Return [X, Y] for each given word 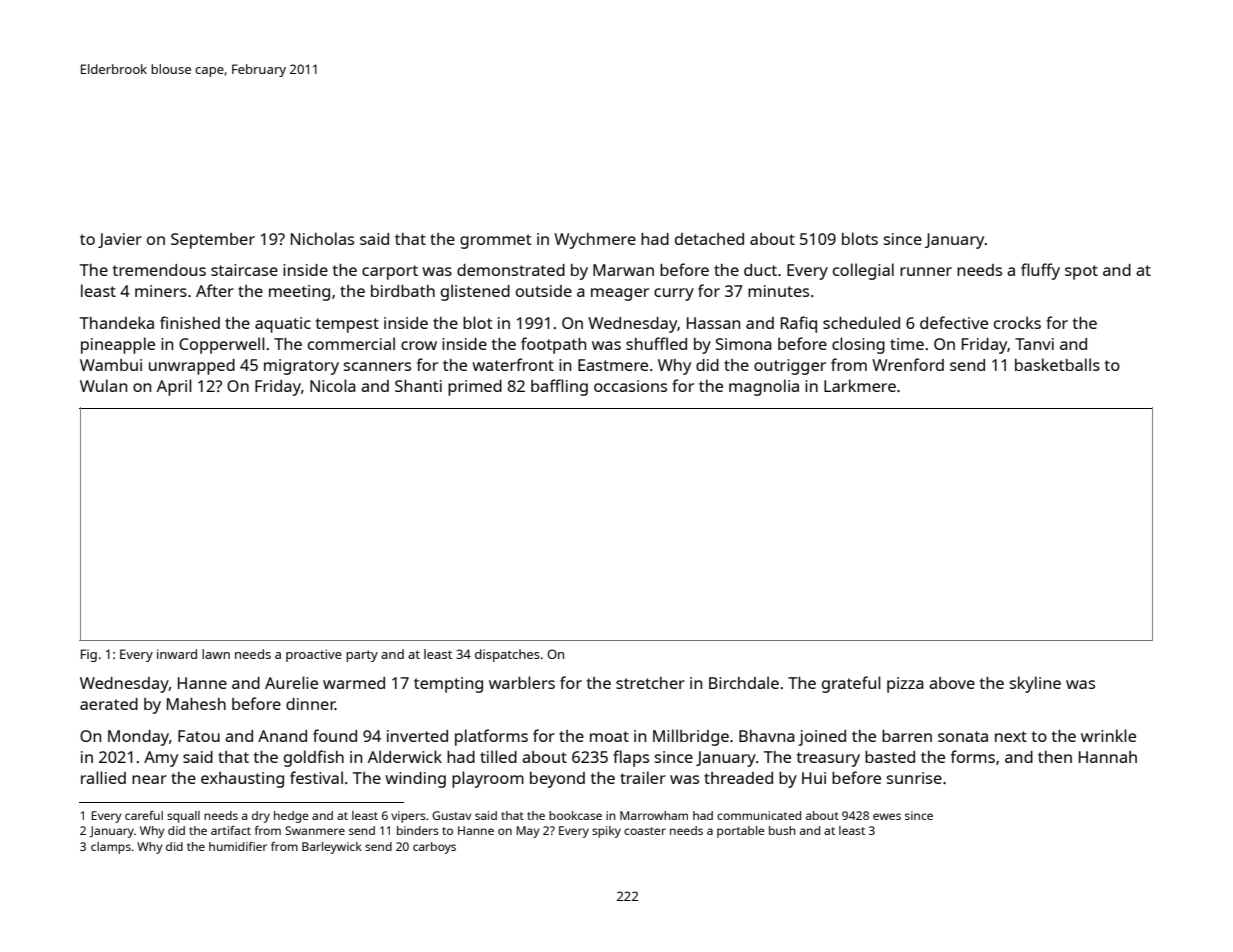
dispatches [507, 655]
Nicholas [322, 238]
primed [475, 388]
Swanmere [315, 830]
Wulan [103, 385]
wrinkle [1108, 735]
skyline [1035, 684]
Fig [89, 655]
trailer [643, 777]
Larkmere [860, 385]
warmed [354, 683]
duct [760, 270]
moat [609, 736]
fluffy [1040, 271]
